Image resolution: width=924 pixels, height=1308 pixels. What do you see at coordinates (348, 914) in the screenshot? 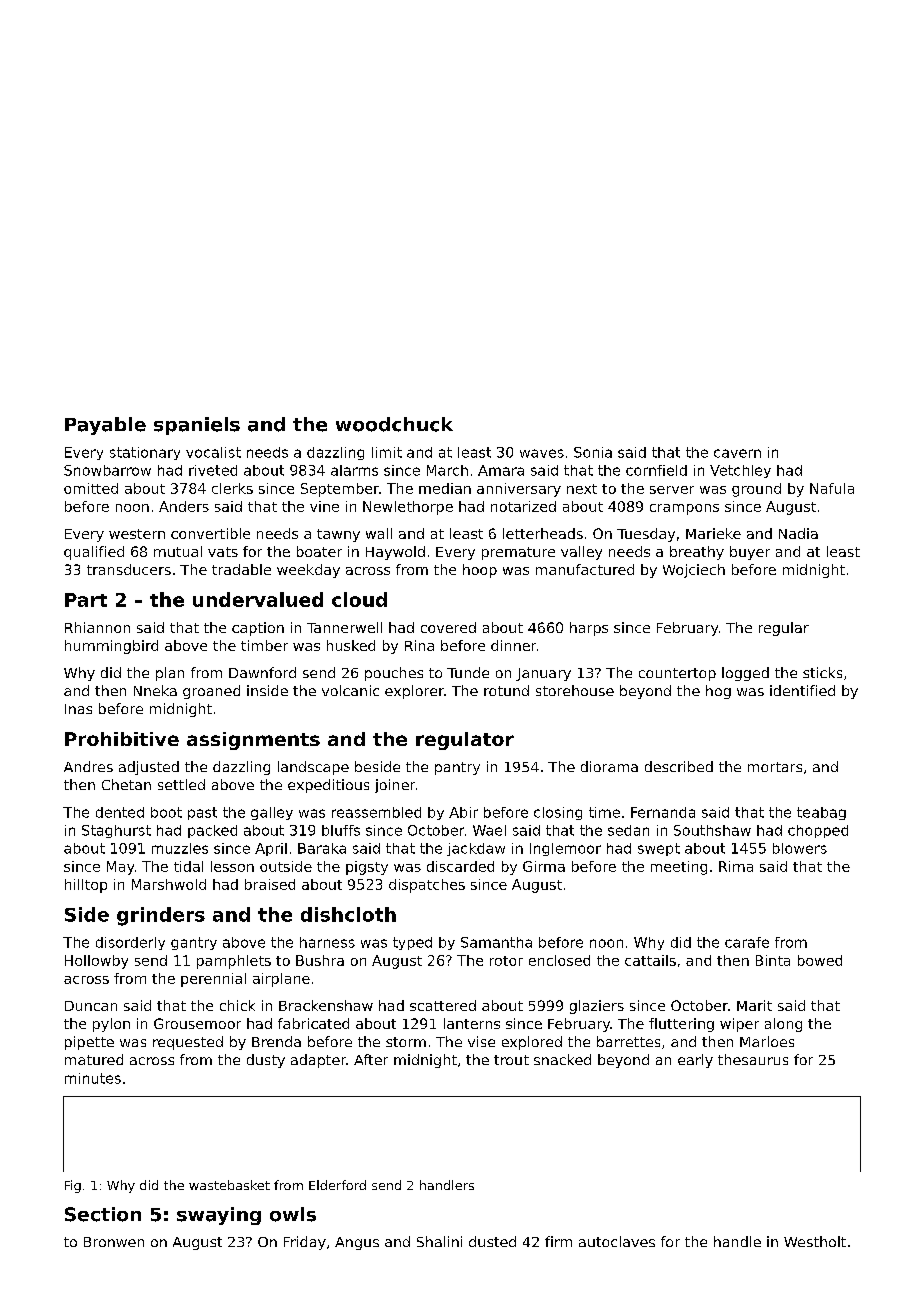
I see `dishcloth` at bounding box center [348, 914].
